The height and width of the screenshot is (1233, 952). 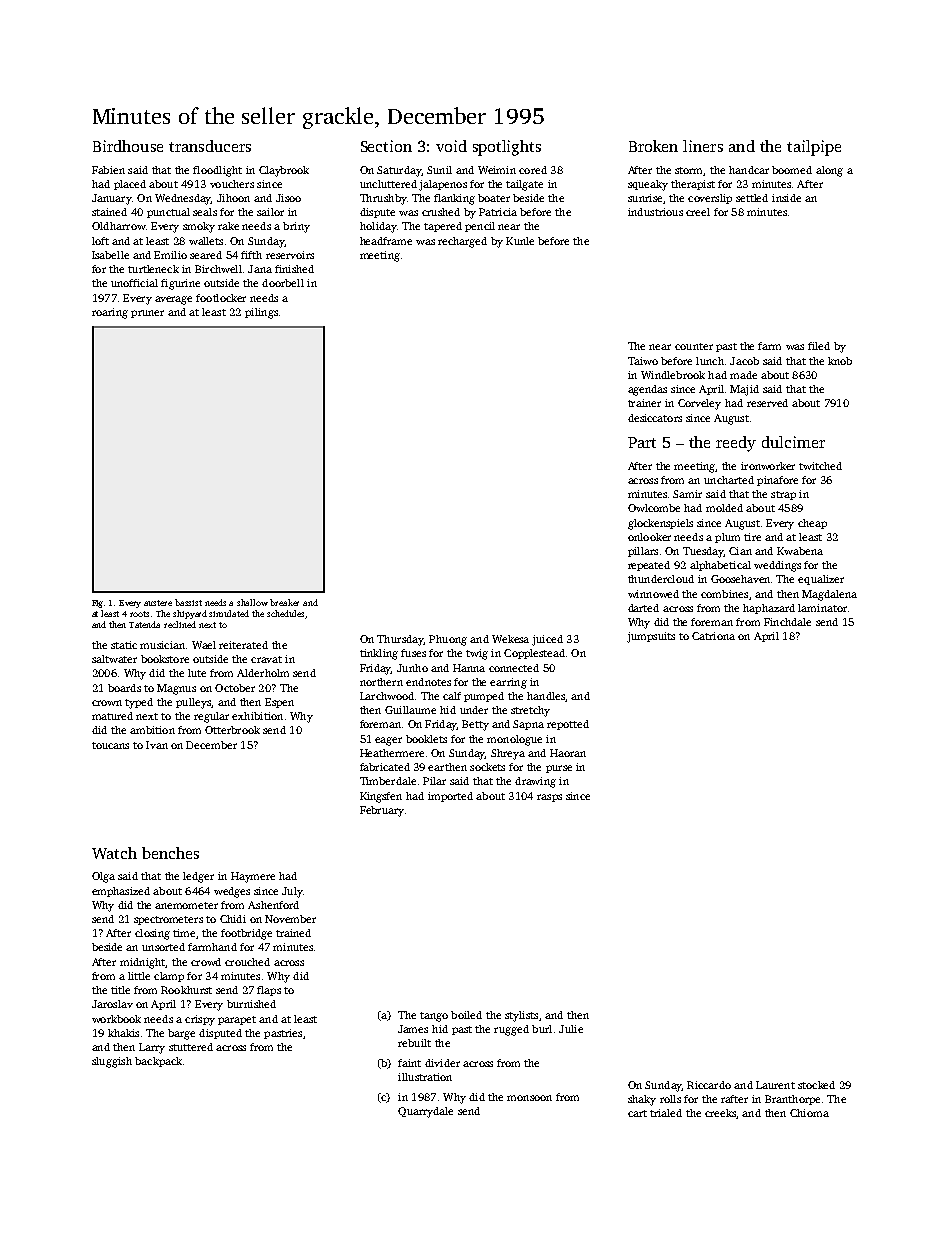 I want to click on saltwater, so click(x=114, y=659).
